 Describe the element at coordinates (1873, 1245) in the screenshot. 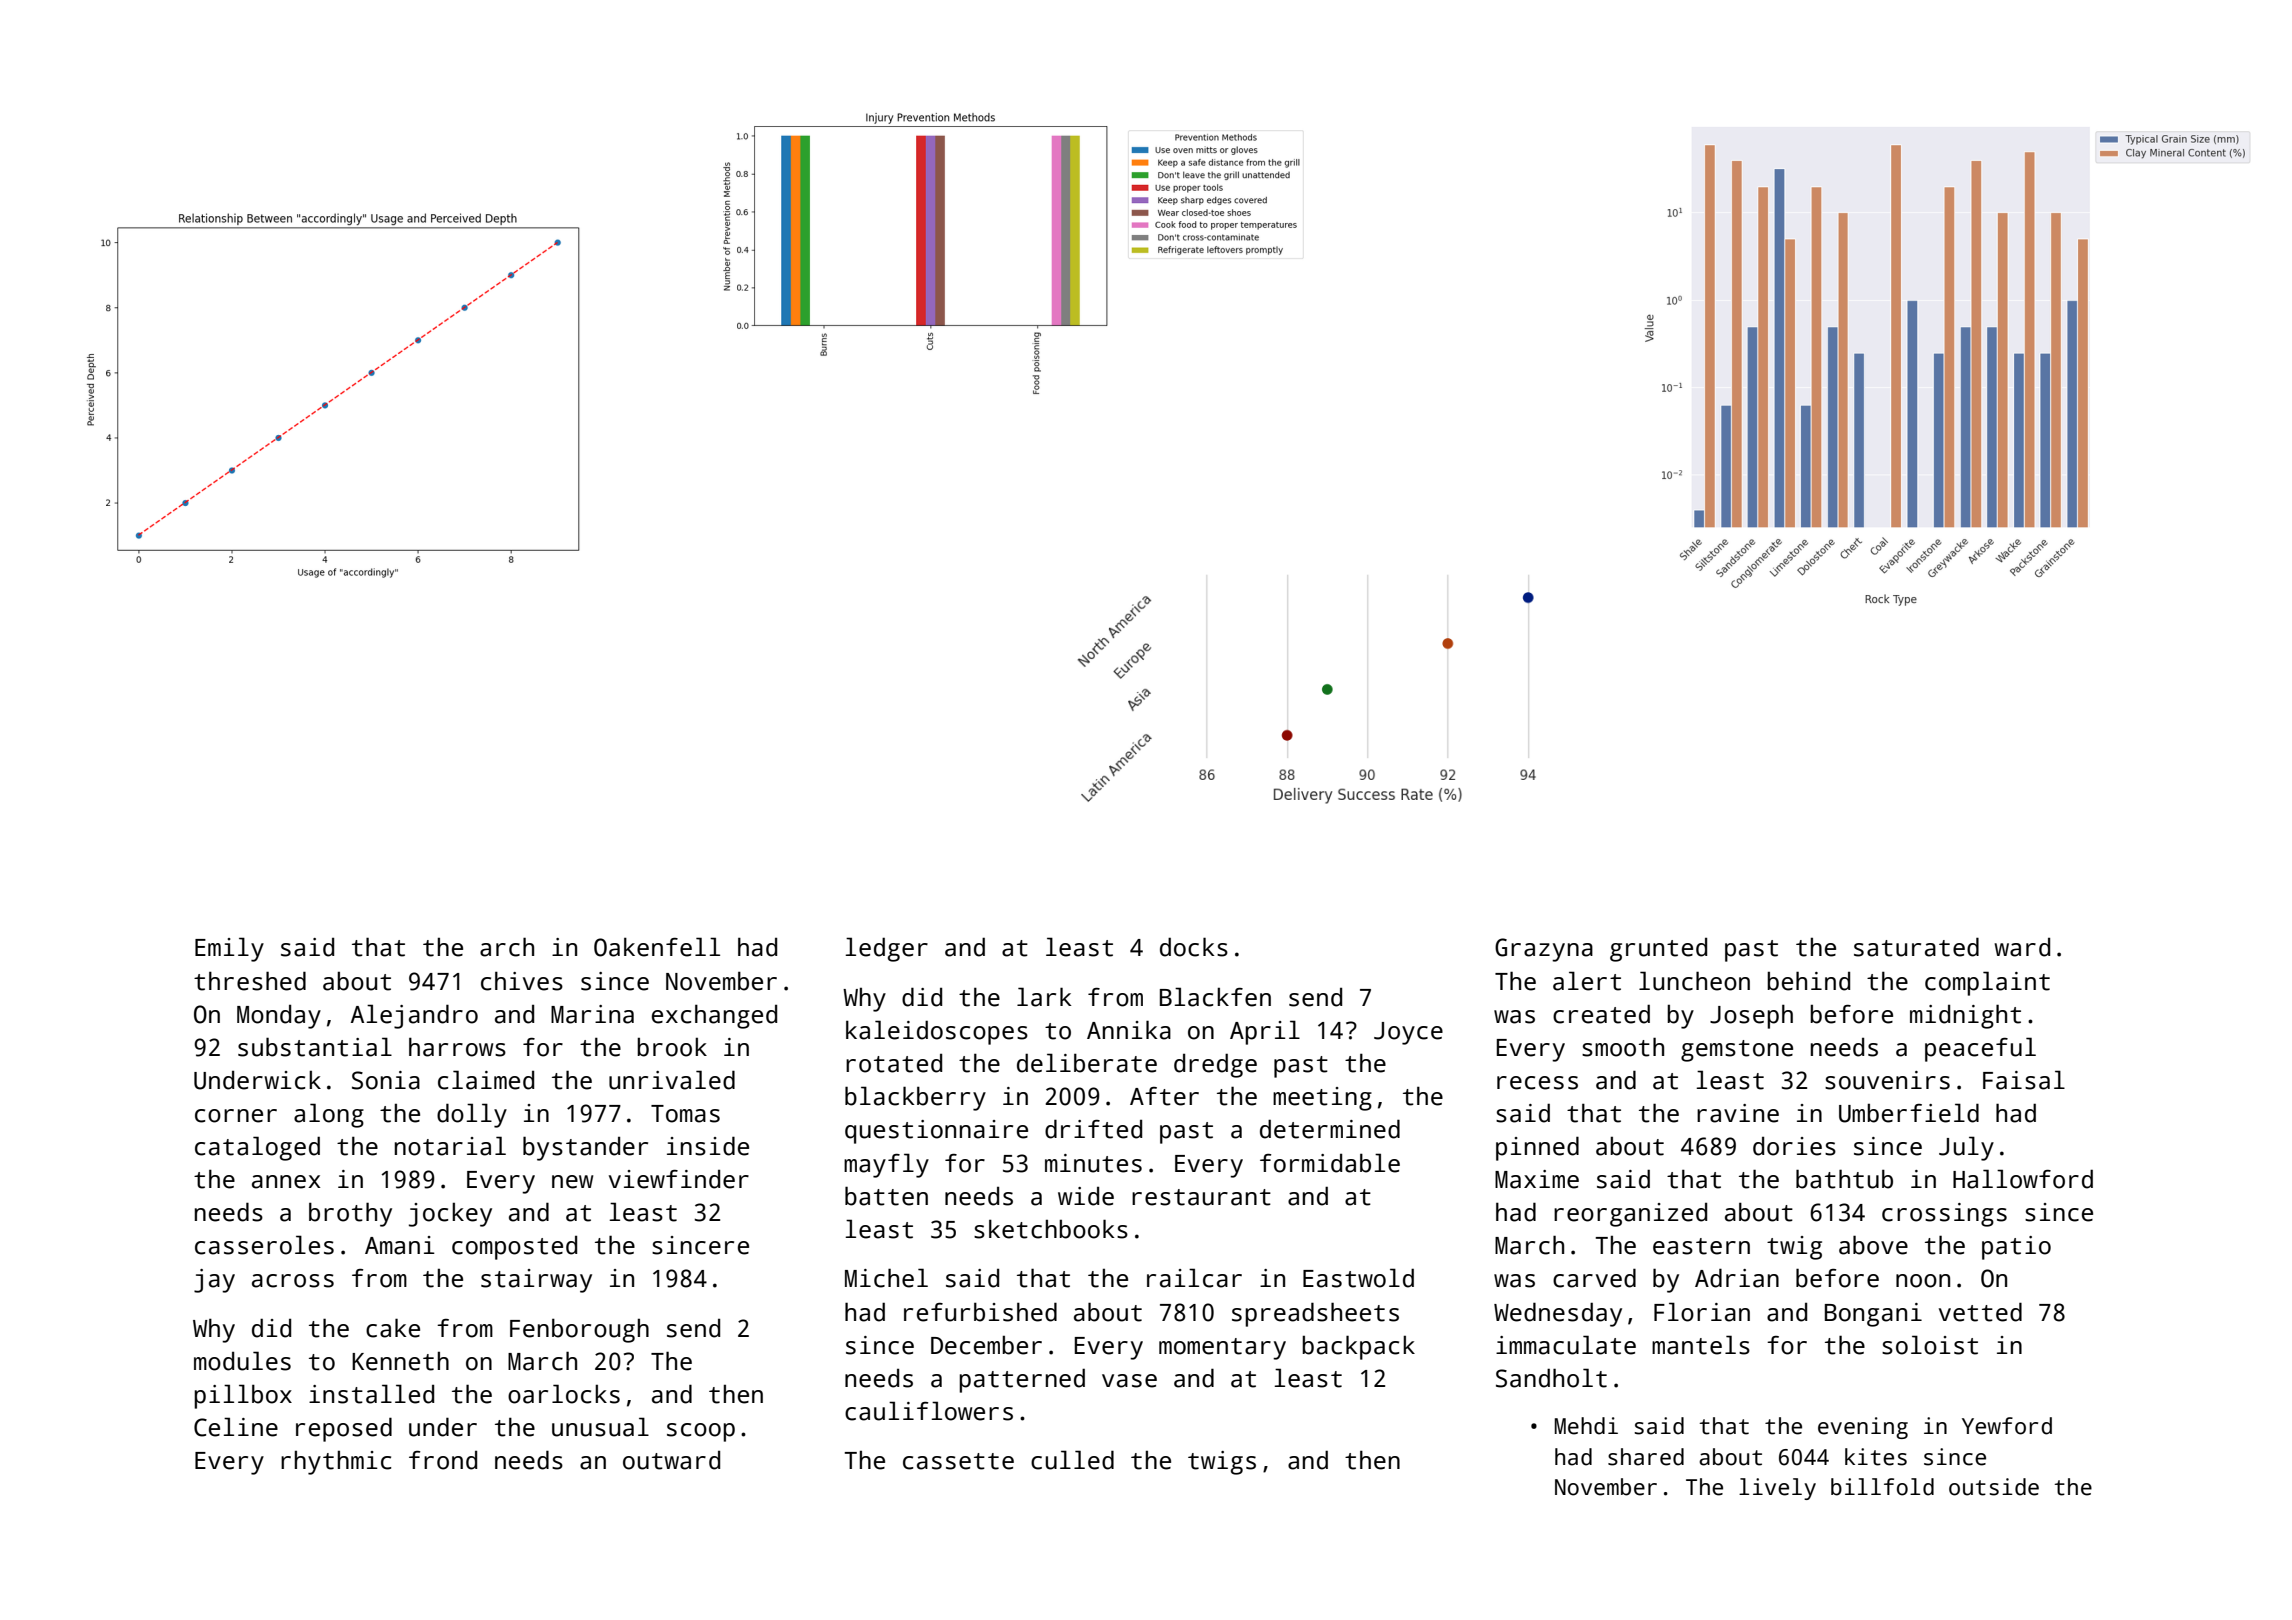

I see `above` at that location.
